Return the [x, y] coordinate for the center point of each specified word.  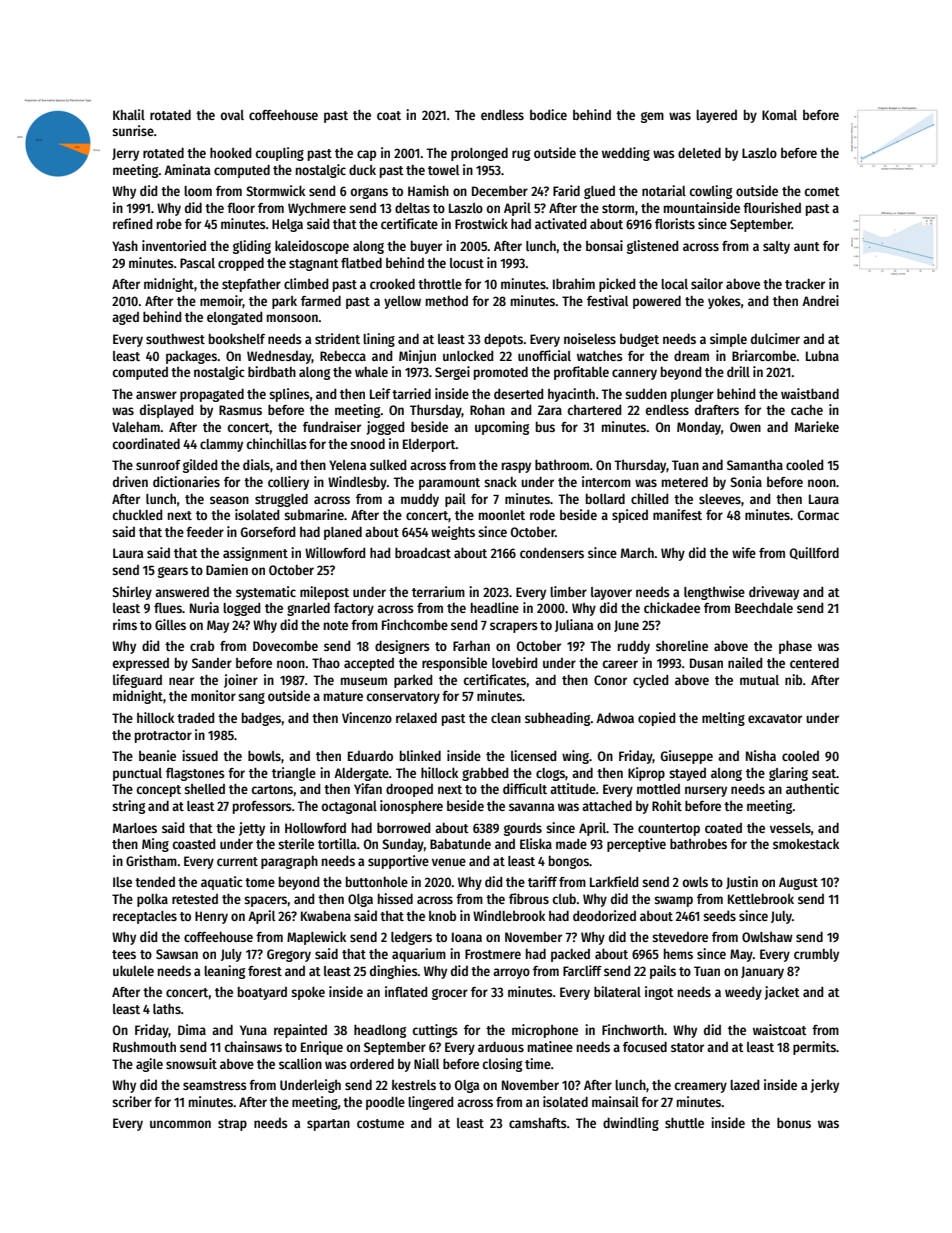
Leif [380, 393]
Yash [125, 246]
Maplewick [316, 938]
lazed [745, 1085]
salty [776, 247]
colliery [288, 483]
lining [379, 340]
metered [685, 481]
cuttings [435, 1031]
